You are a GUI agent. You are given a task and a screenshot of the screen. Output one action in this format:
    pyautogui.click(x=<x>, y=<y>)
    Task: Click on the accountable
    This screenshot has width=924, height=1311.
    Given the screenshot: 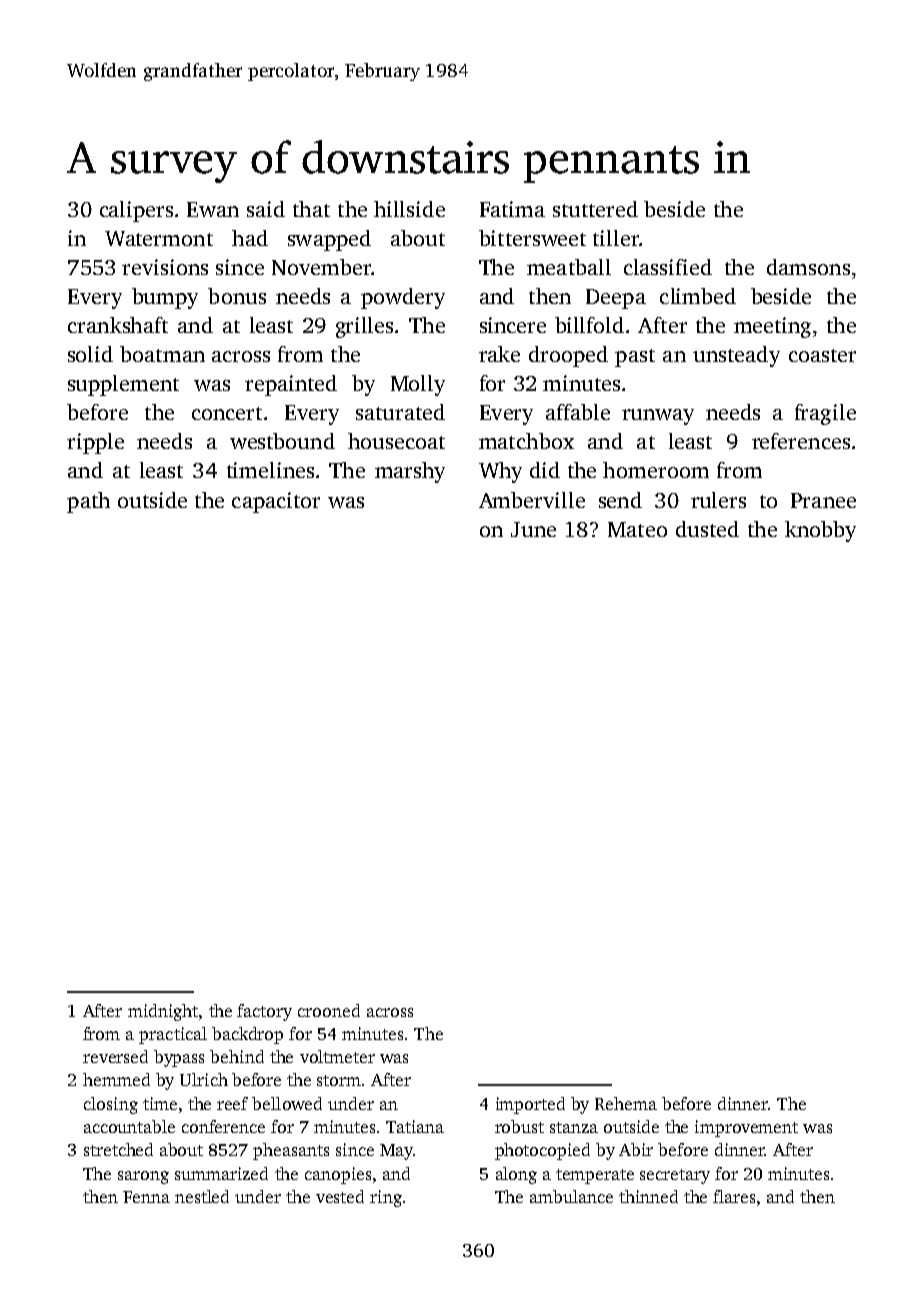 What is the action you would take?
    pyautogui.click(x=129, y=1126)
